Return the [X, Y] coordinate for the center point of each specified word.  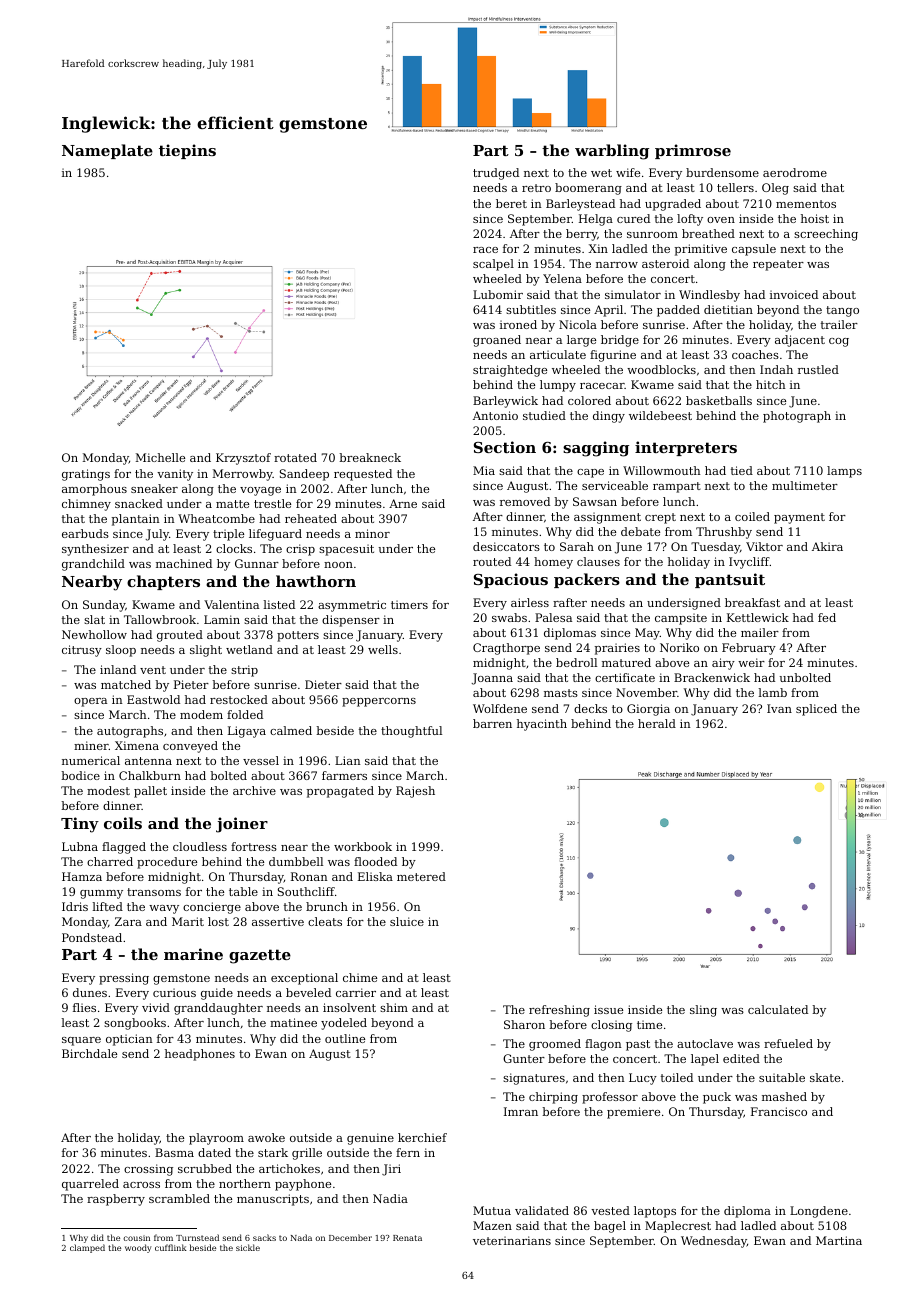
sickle [248, 1247]
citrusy [82, 651]
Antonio [495, 415]
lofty [690, 220]
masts [561, 693]
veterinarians [512, 1240]
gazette [260, 956]
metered [421, 876]
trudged [496, 174]
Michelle [160, 457]
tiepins [187, 151]
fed [827, 617]
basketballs [719, 400]
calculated [778, 1009]
